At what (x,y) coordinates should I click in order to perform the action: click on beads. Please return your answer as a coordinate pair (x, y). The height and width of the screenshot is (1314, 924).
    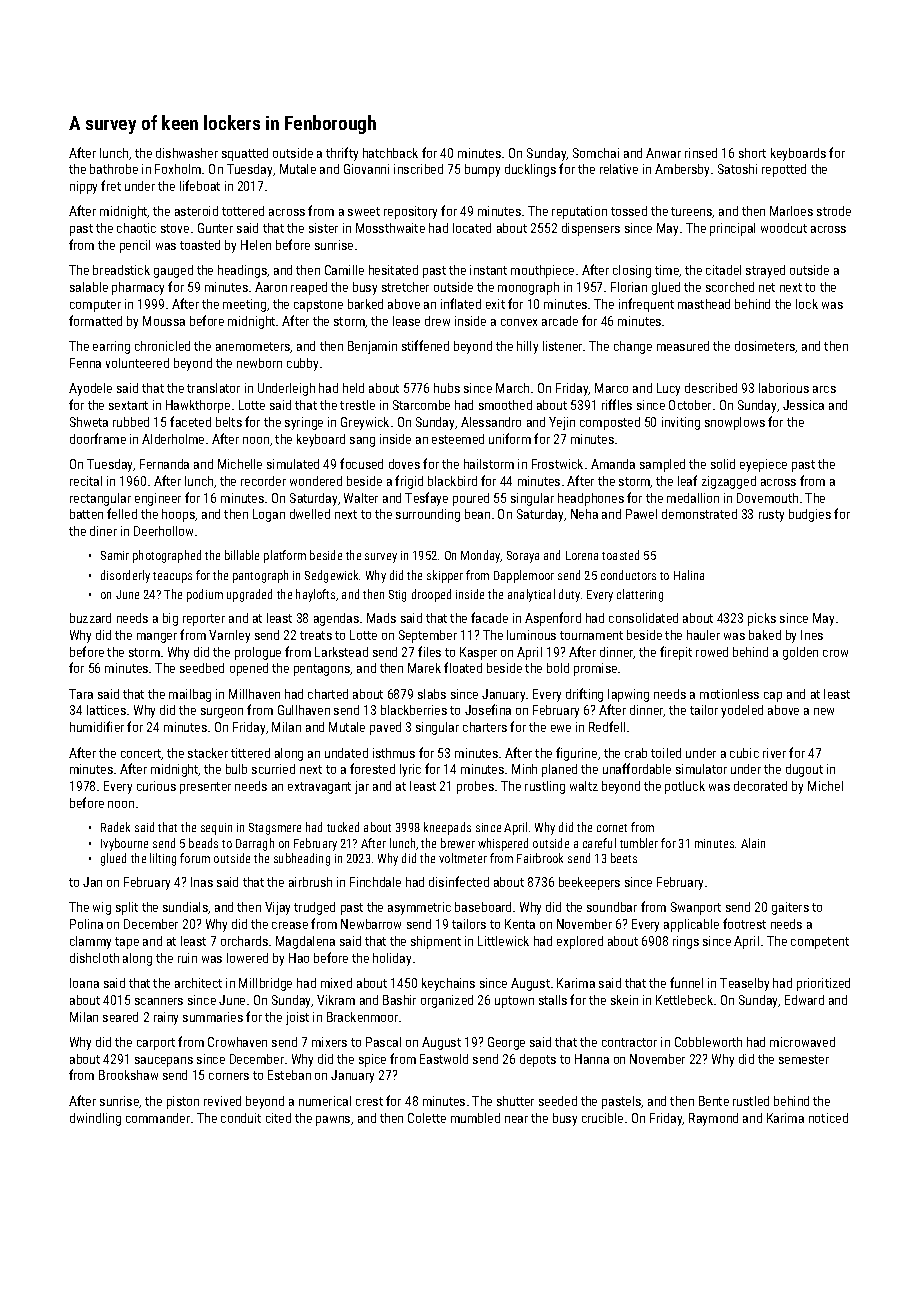
    Looking at the image, I should click on (203, 843).
